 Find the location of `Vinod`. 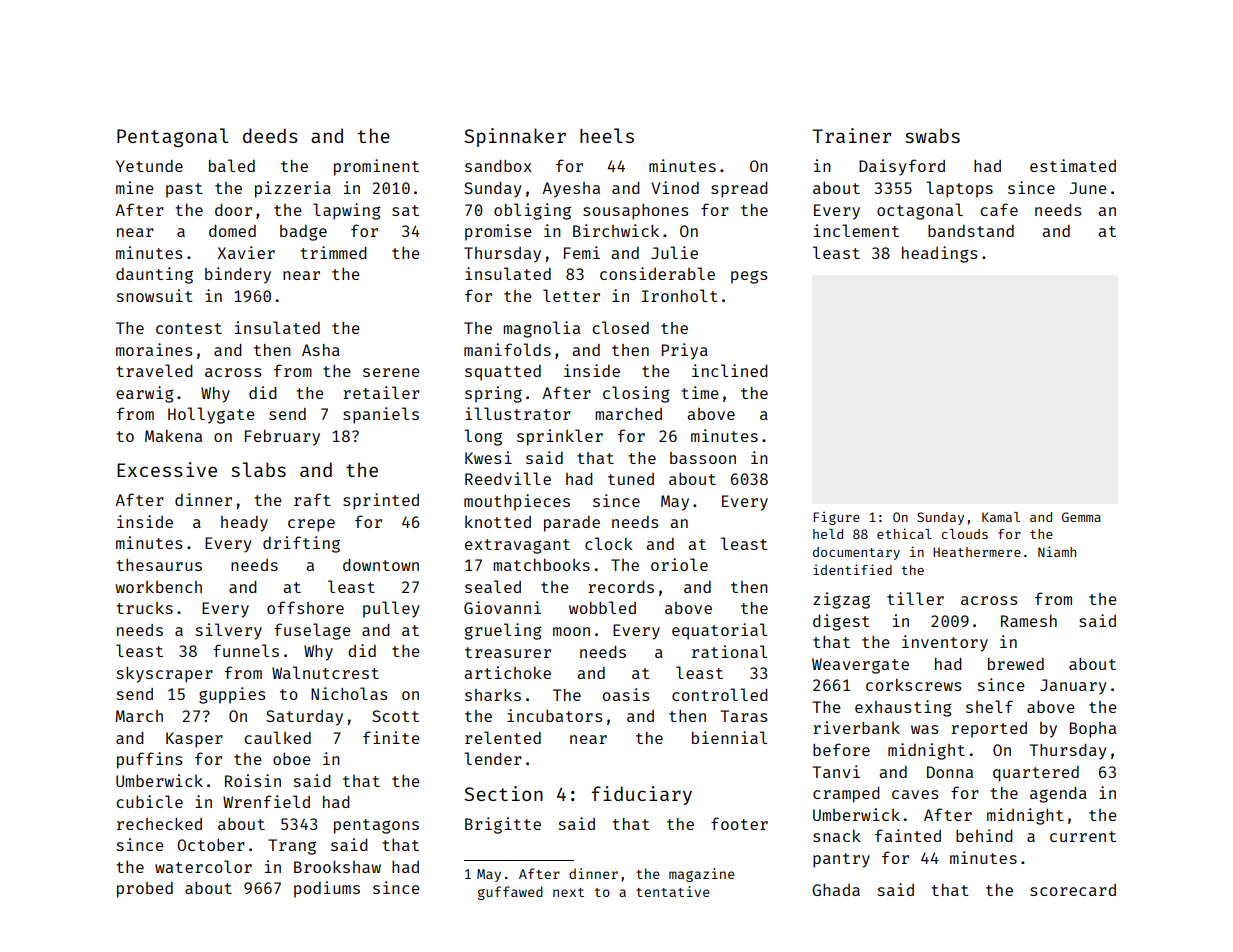

Vinod is located at coordinates (675, 187).
